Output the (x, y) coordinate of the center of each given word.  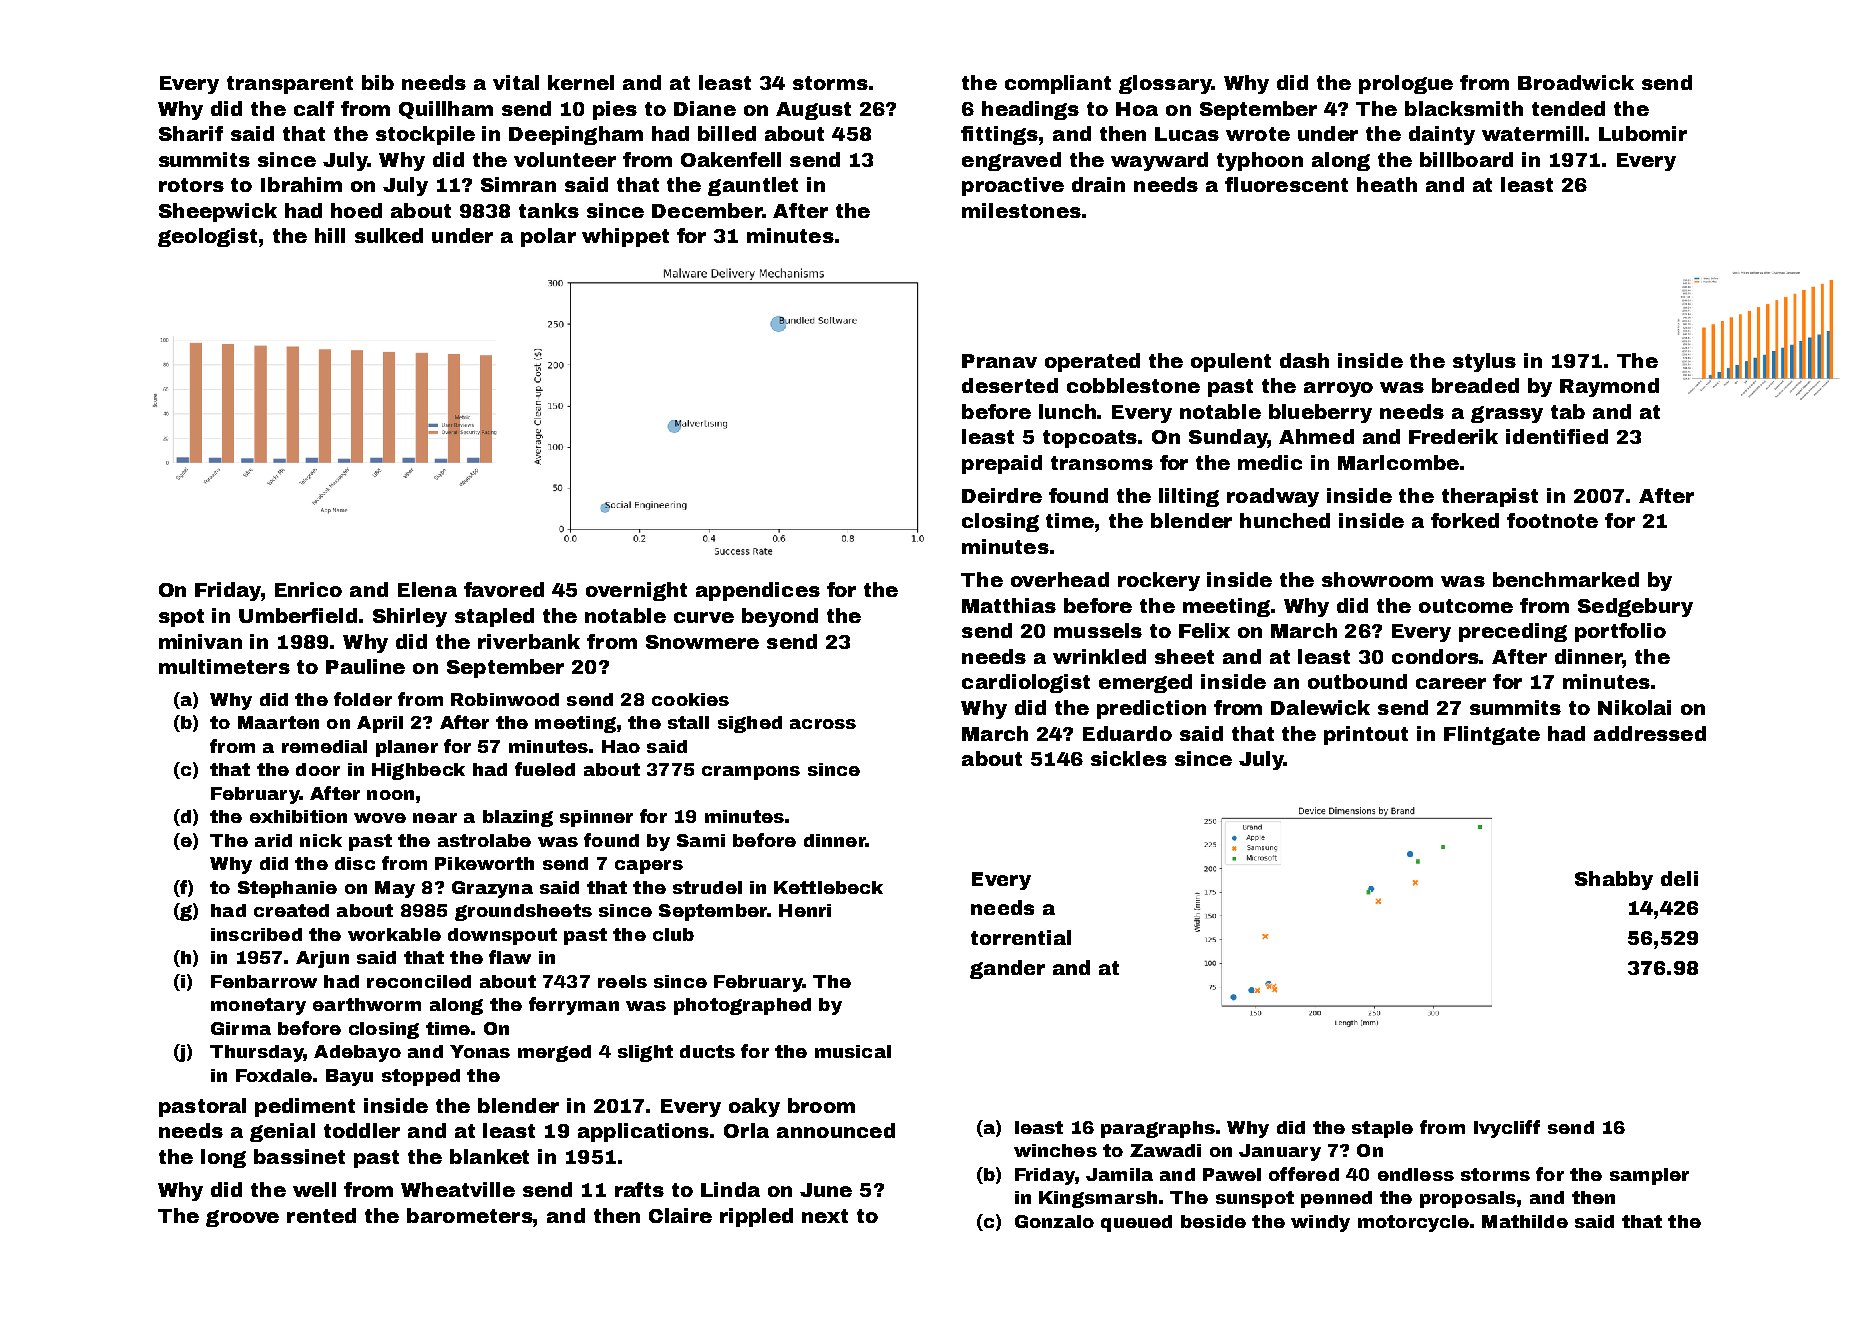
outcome (1466, 606)
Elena (427, 589)
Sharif (191, 133)
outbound (1357, 681)
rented (321, 1215)
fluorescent (1286, 184)
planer (407, 748)
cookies (690, 699)
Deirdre (1002, 495)
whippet (625, 237)
